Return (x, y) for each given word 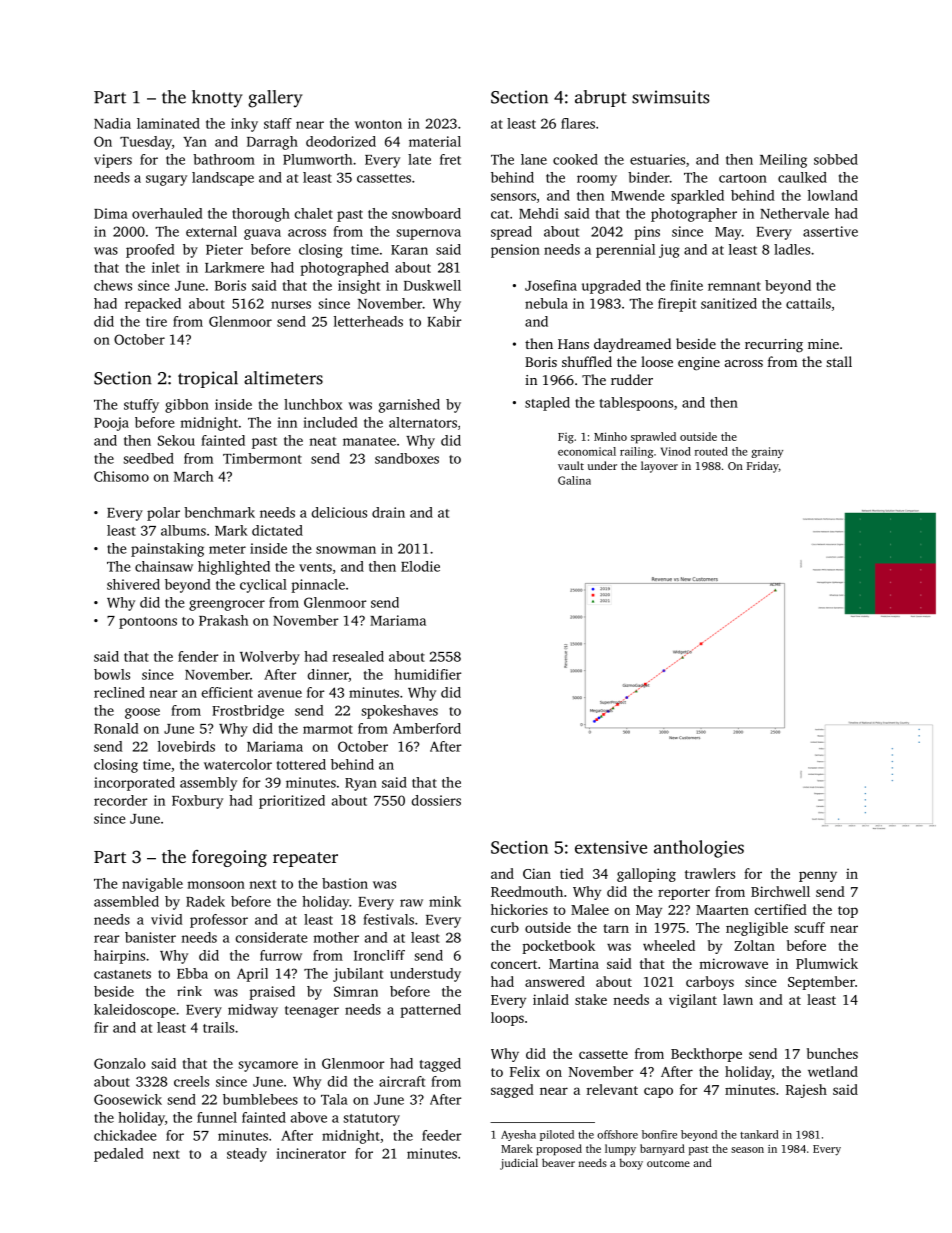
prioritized (292, 802)
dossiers (436, 800)
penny (818, 876)
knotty (217, 99)
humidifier (427, 674)
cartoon (743, 178)
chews (113, 285)
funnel (217, 1117)
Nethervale (794, 213)
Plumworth (317, 159)
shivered (133, 584)
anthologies (699, 849)
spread (511, 233)
